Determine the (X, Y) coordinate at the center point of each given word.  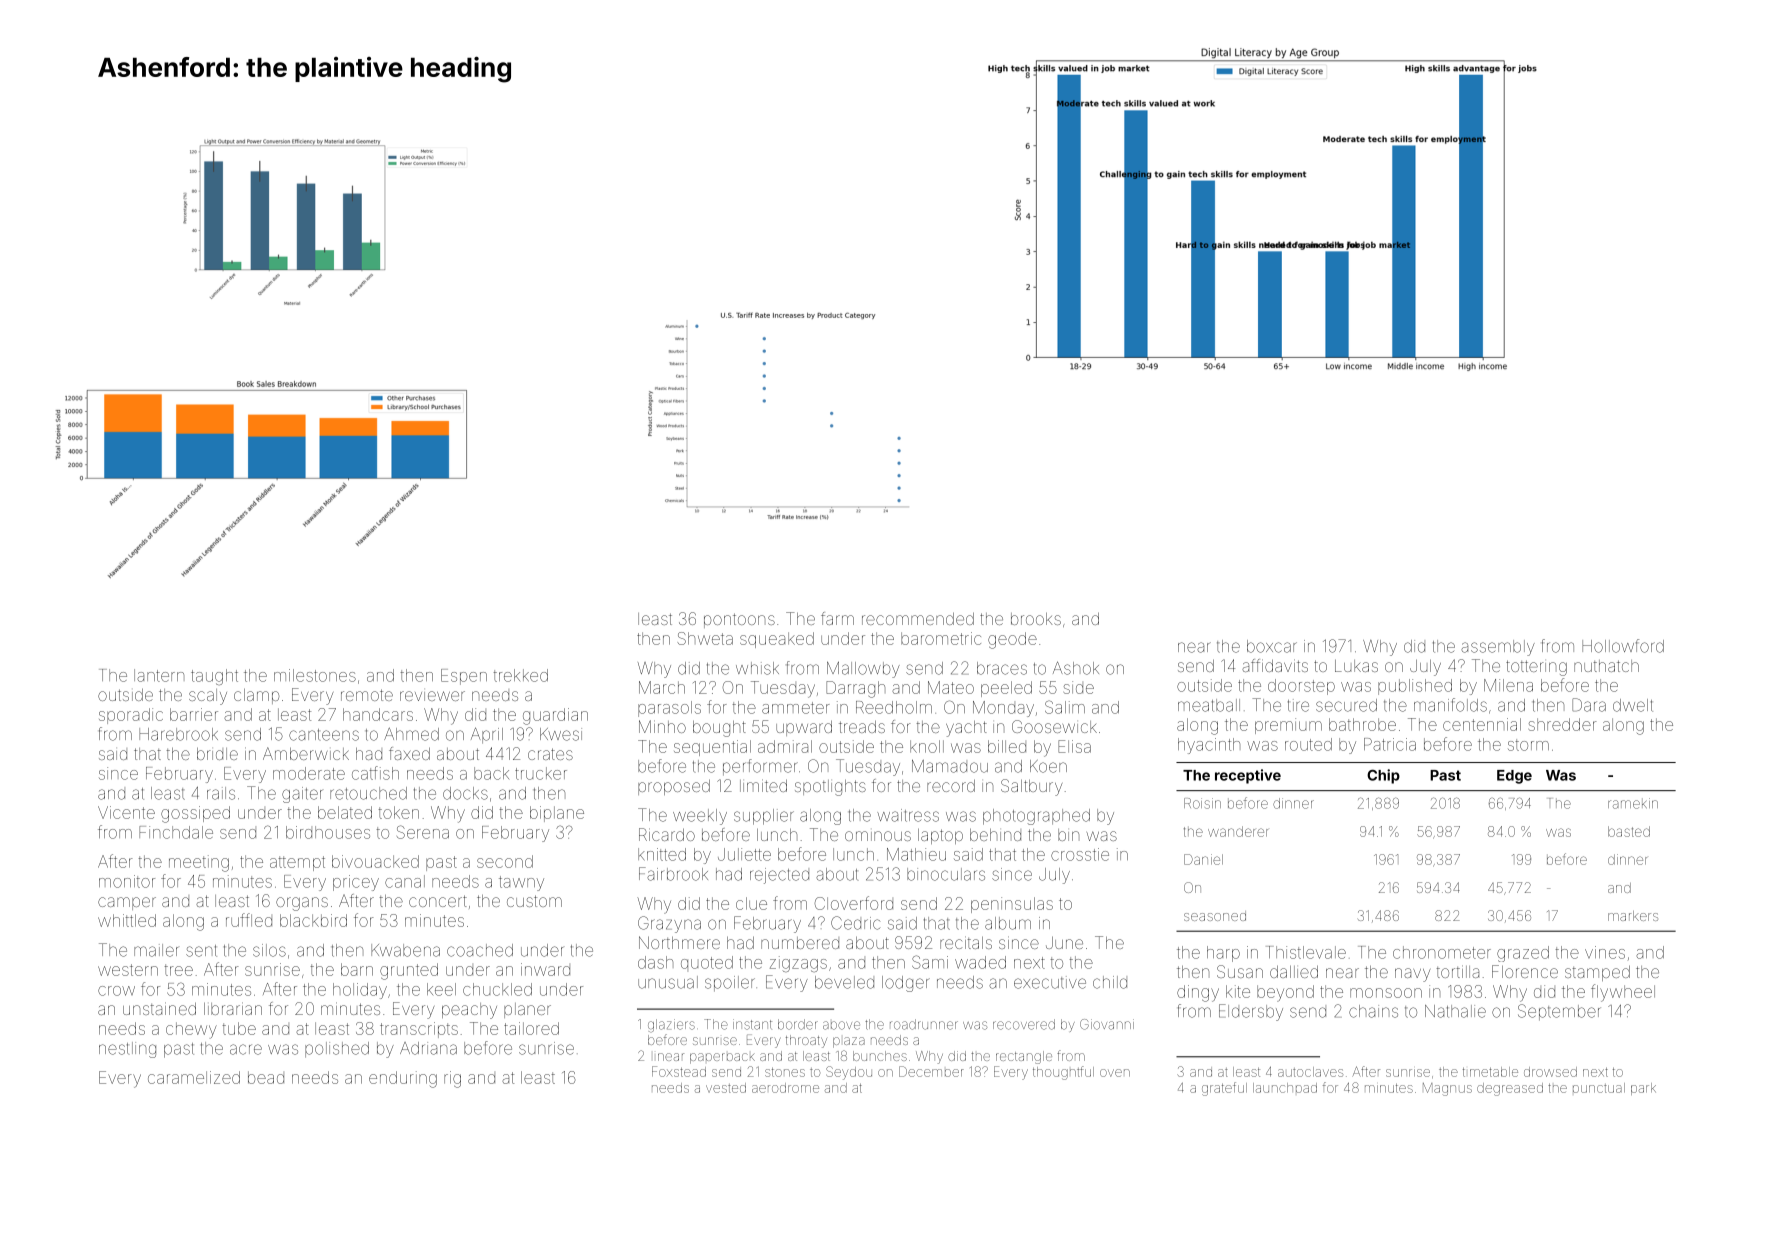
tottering (1536, 668)
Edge (1514, 777)
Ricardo (667, 834)
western (128, 970)
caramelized (194, 1077)
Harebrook (178, 734)
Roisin (1202, 803)
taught (214, 677)
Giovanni (1107, 1024)
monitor (127, 881)
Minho (662, 726)
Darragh (855, 689)
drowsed (1550, 1072)
